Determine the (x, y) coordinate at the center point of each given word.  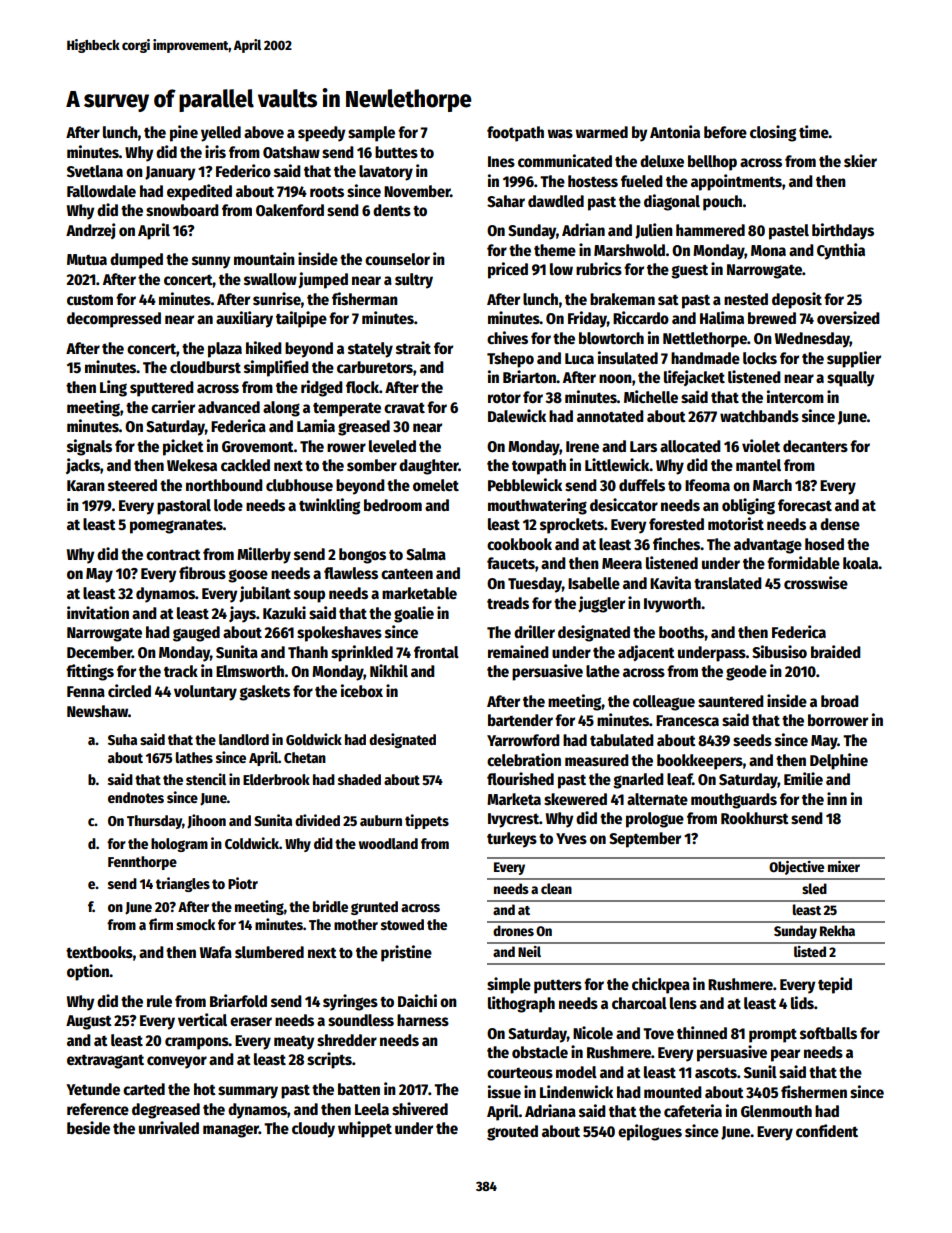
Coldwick (252, 843)
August (89, 1022)
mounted (673, 1092)
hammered (710, 230)
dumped (136, 261)
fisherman (365, 299)
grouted (512, 1133)
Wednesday (812, 340)
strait (413, 347)
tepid (835, 985)
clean (556, 888)
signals (89, 447)
